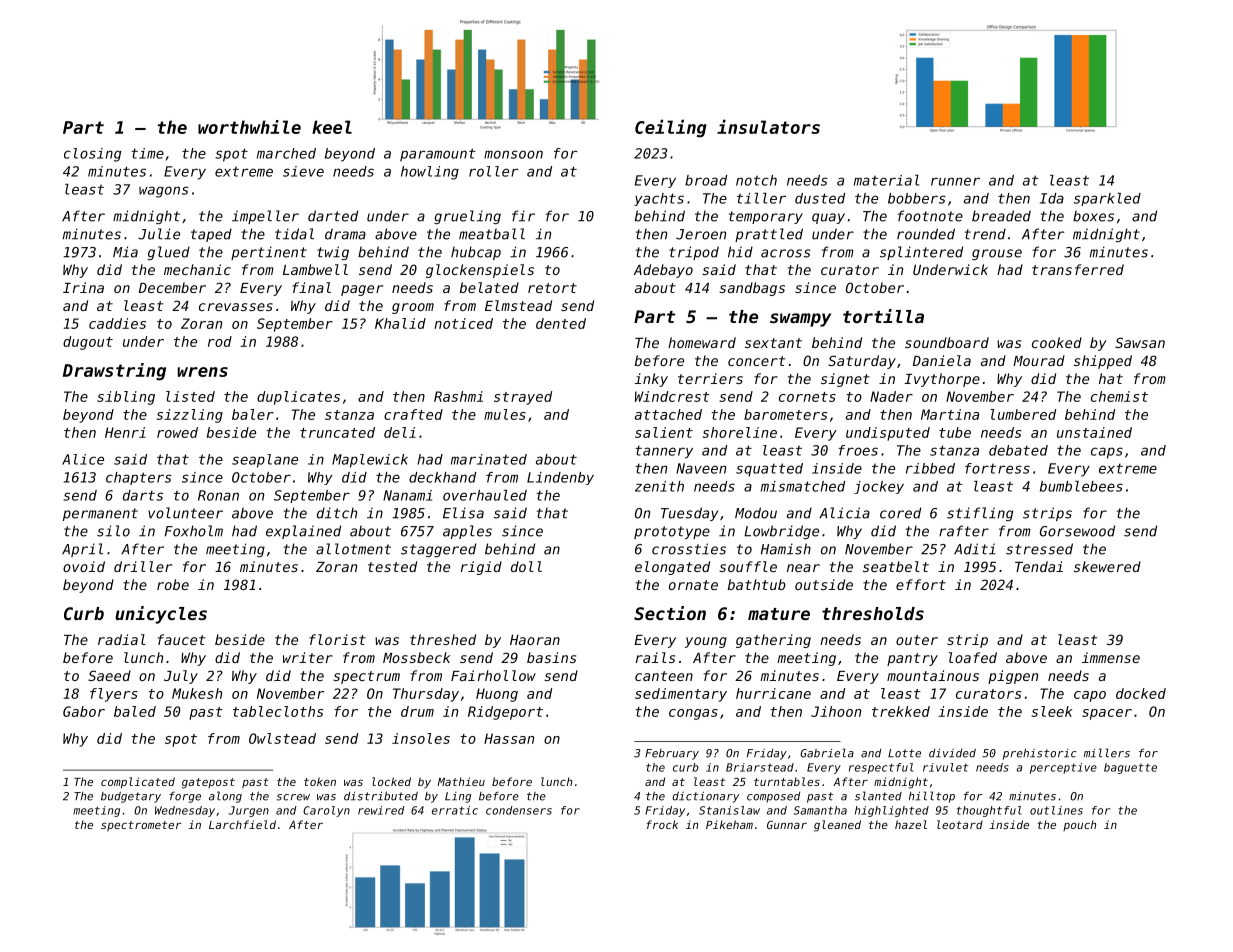 The width and height of the screenshot is (1233, 952). I want to click on Alice, so click(83, 459).
